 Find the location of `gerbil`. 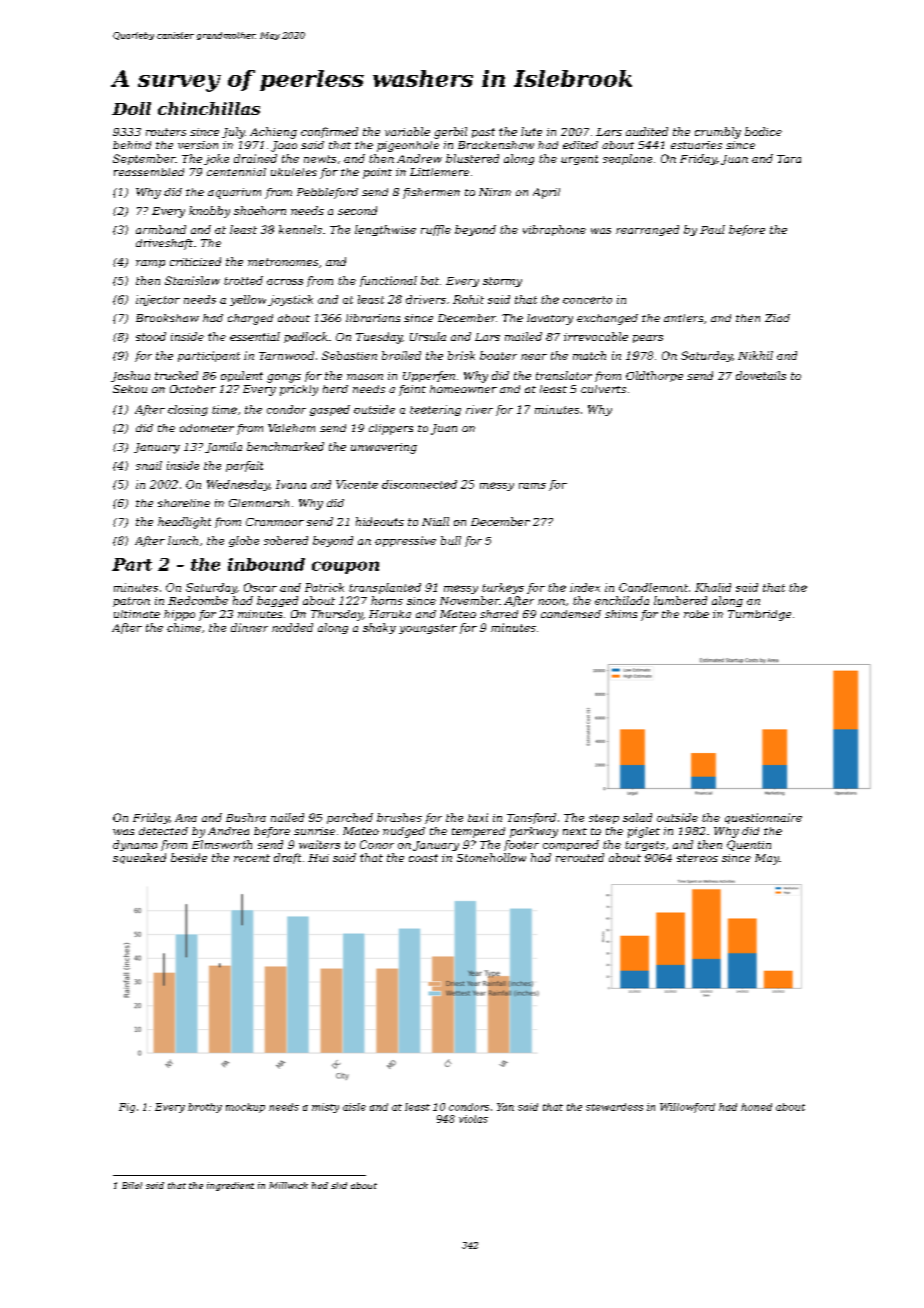

gerbil is located at coordinates (450, 133).
